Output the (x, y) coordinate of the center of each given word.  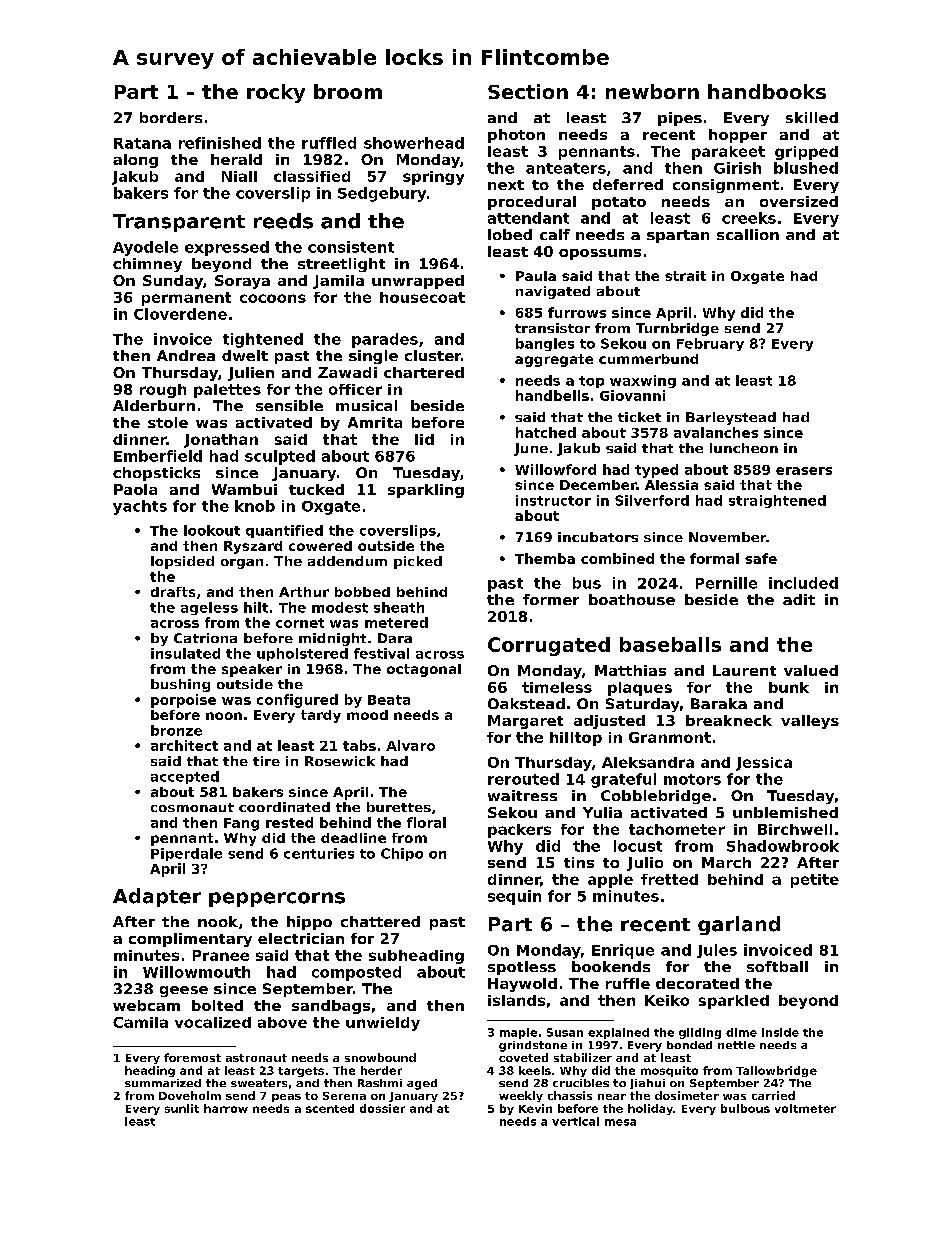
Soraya (242, 282)
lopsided (182, 562)
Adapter (157, 897)
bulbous (745, 1108)
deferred (628, 184)
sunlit (182, 1108)
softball (777, 966)
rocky (276, 93)
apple (610, 881)
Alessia (671, 485)
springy (433, 178)
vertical (575, 1121)
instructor (553, 500)
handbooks (767, 91)
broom (348, 91)
